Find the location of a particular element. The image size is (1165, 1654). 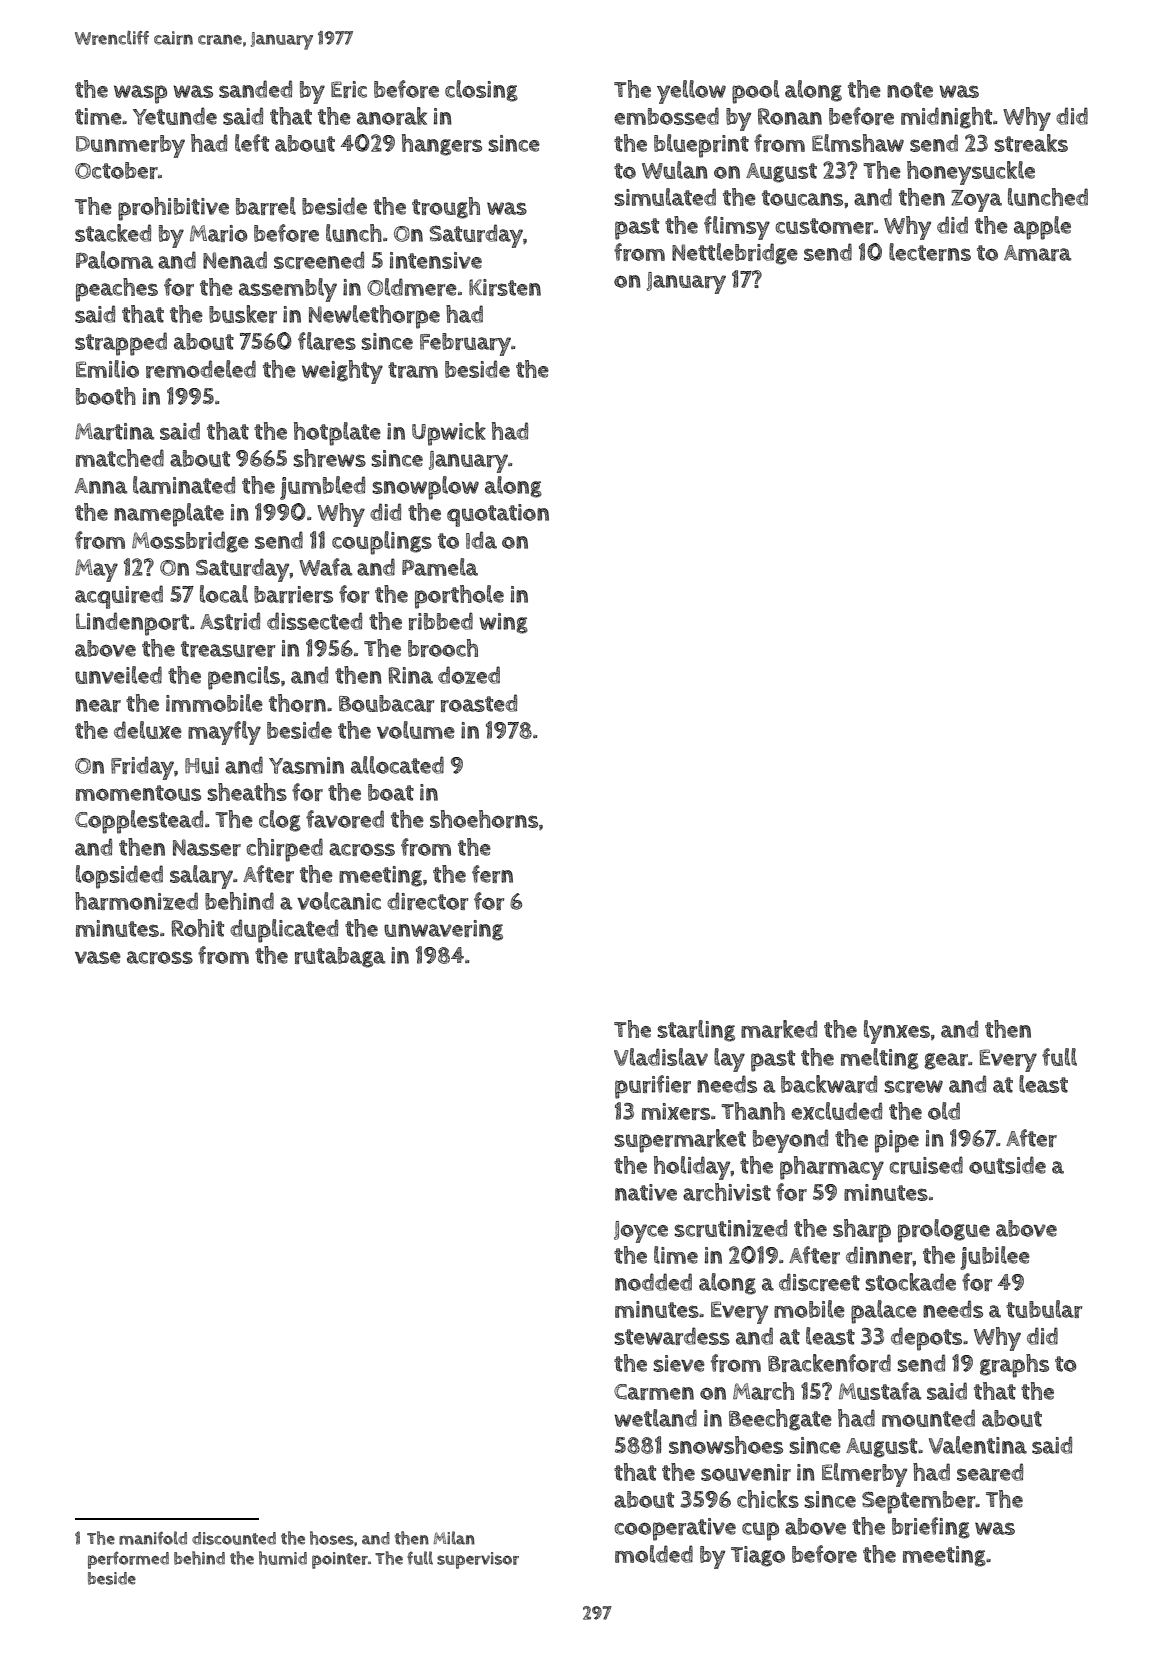

graphs is located at coordinates (1014, 1366).
